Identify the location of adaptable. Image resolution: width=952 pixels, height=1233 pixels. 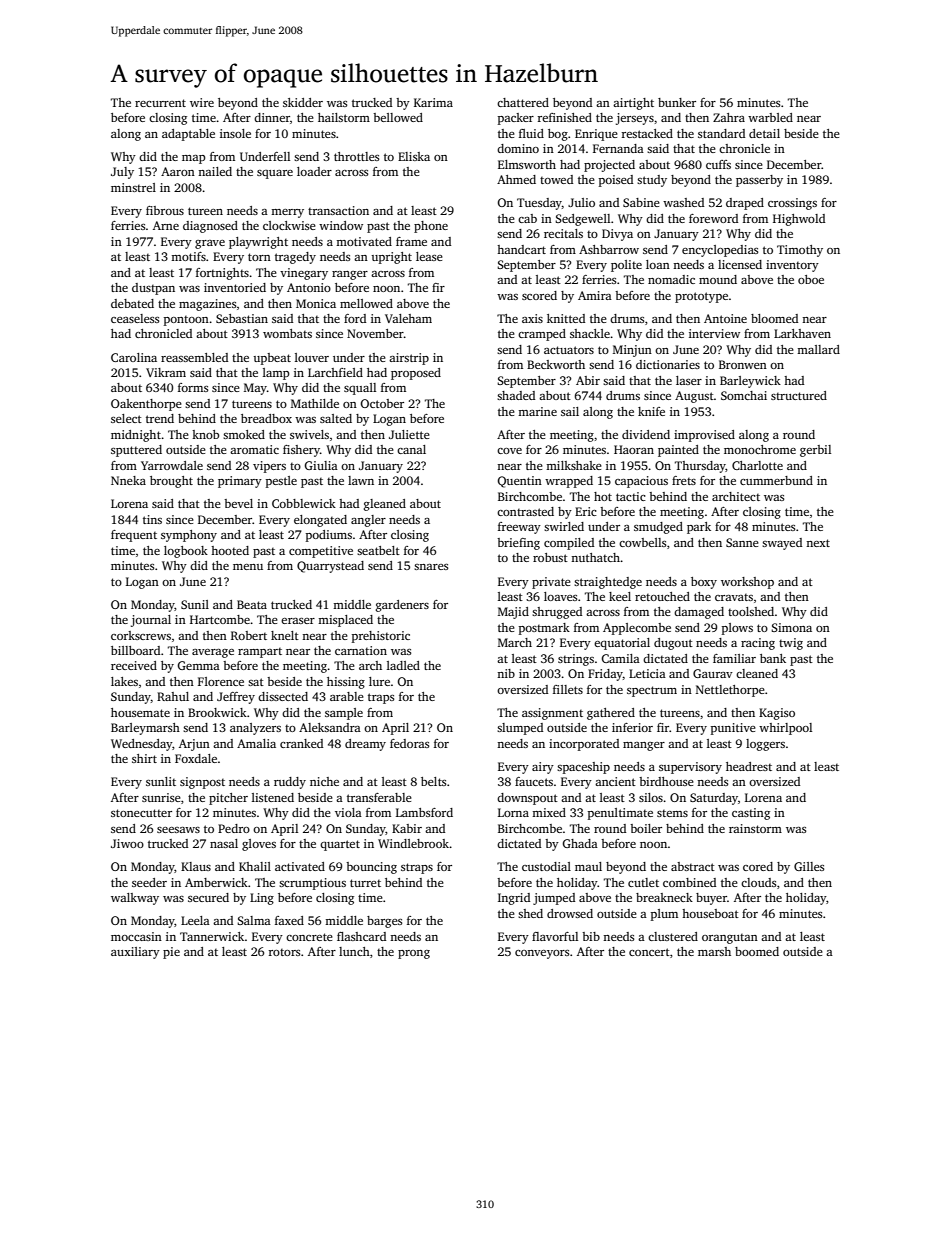
(188, 135).
